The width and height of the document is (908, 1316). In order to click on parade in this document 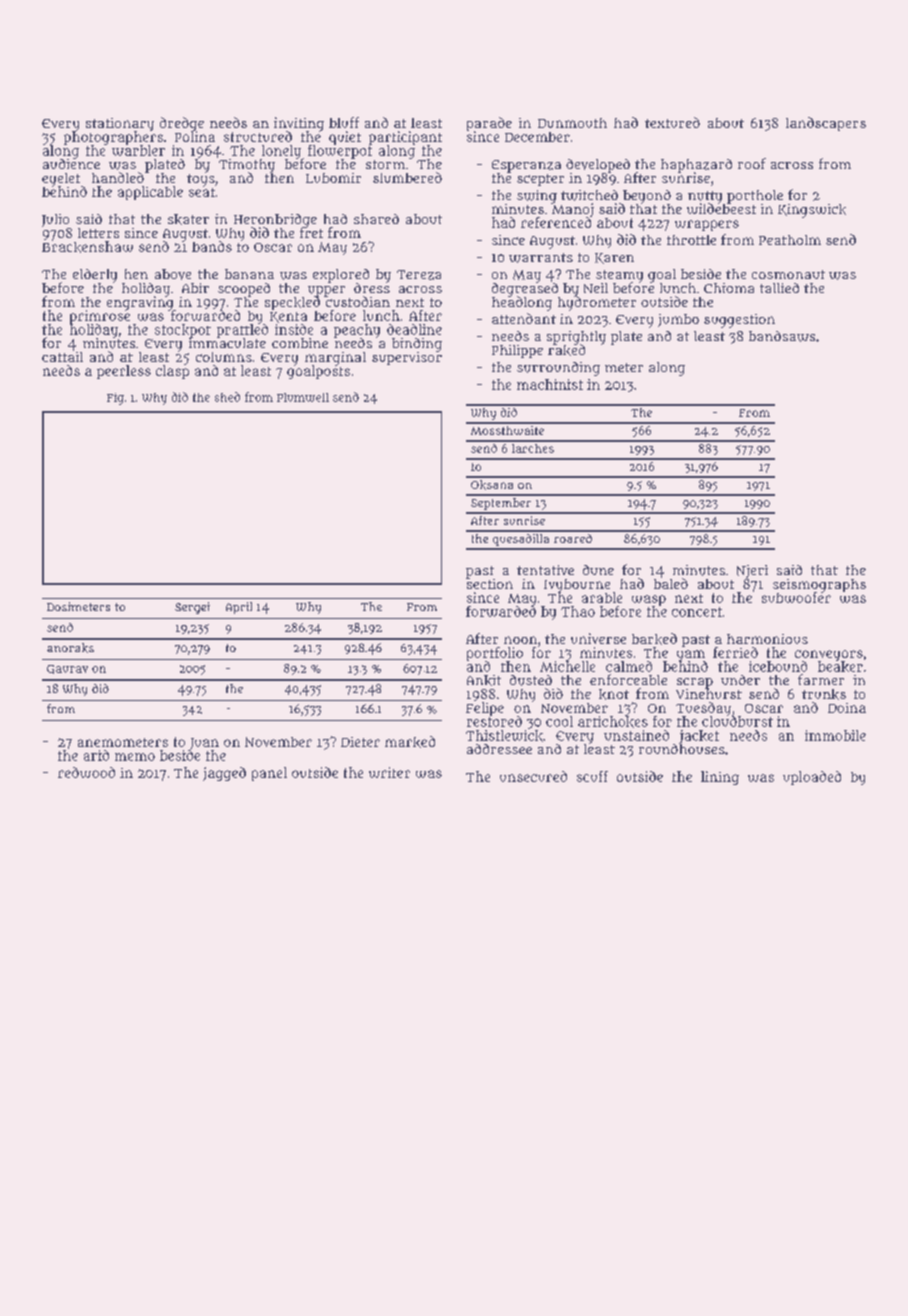, I will do `click(489, 124)`.
